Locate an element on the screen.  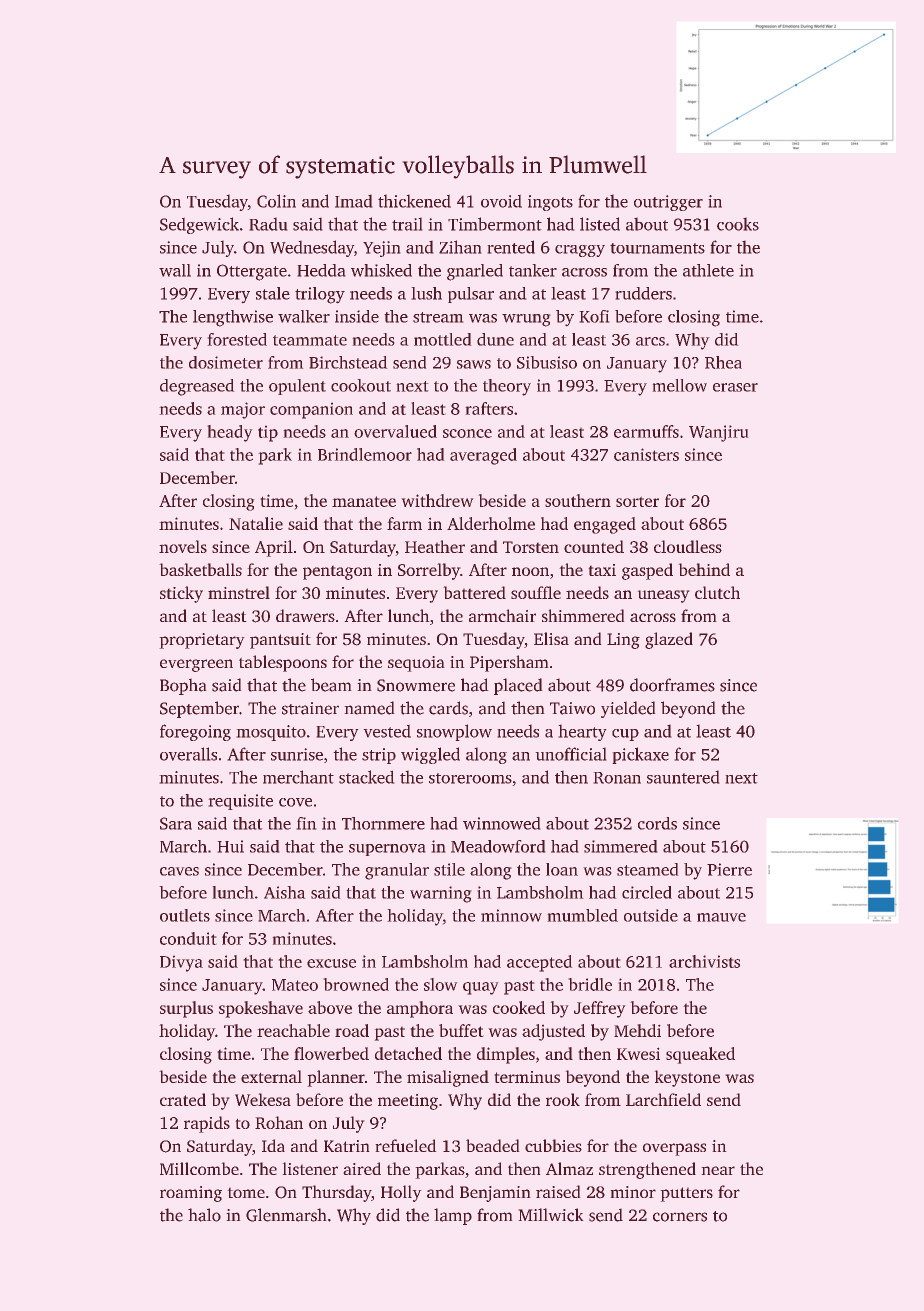
Katrin is located at coordinates (347, 1146).
